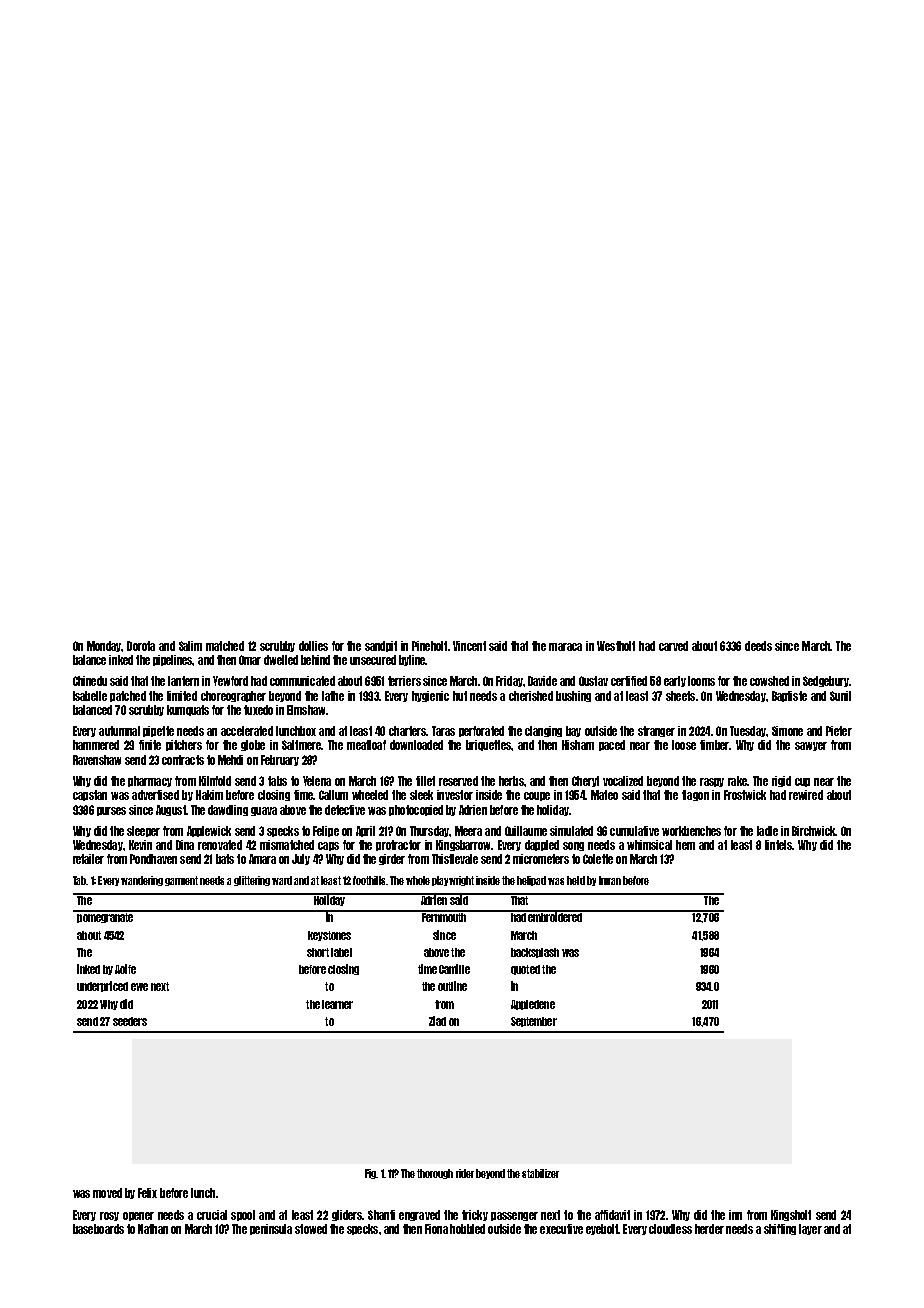 Image resolution: width=924 pixels, height=1308 pixels. Describe the element at coordinates (778, 845) in the image. I see `lintels` at that location.
